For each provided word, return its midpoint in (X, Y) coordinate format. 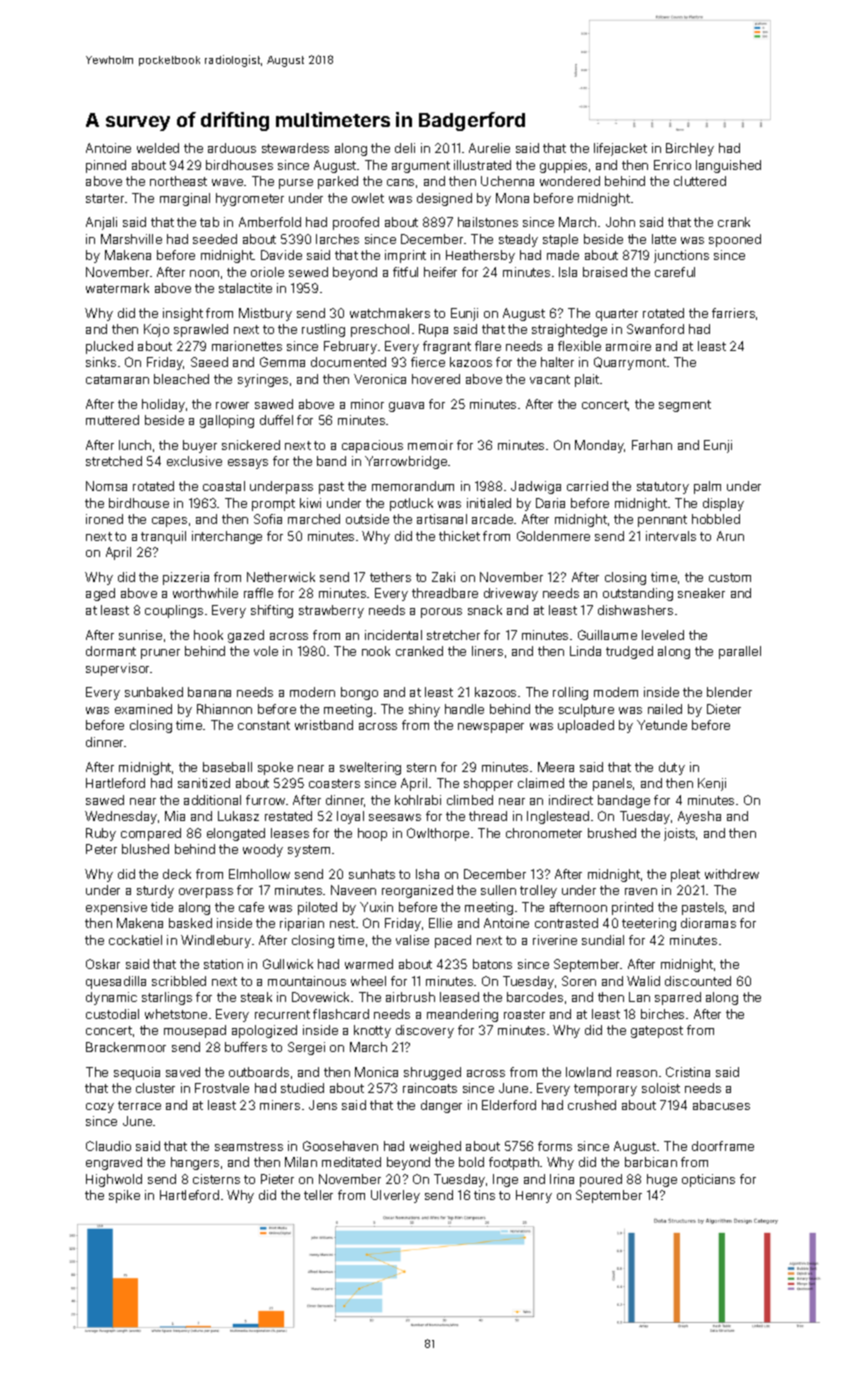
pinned (106, 166)
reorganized (417, 891)
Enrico (672, 165)
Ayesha (699, 817)
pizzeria (186, 578)
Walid (643, 981)
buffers (246, 1047)
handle (464, 709)
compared (151, 834)
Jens (323, 1105)
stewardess (295, 148)
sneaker (701, 593)
